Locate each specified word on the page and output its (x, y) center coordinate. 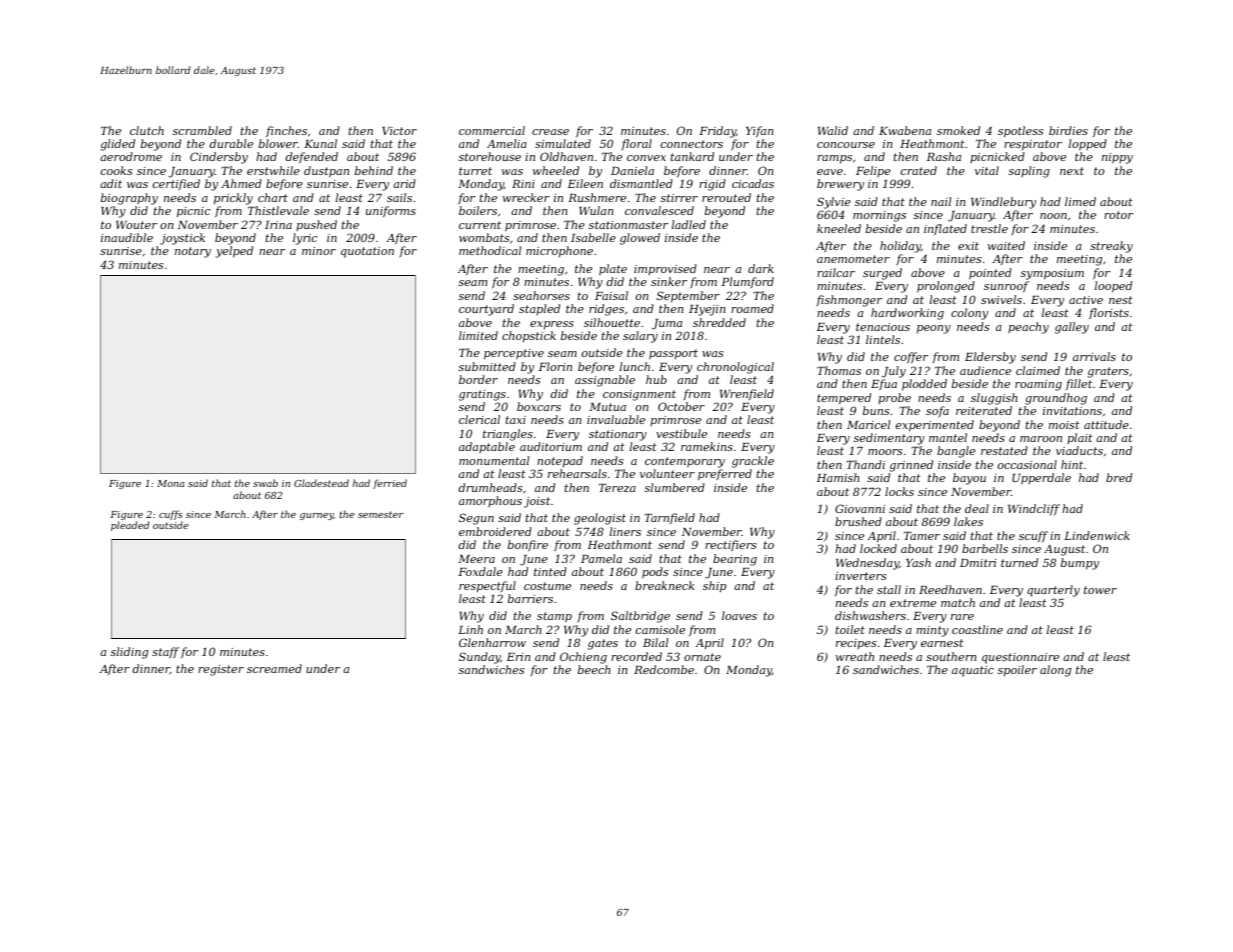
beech (594, 669)
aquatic (973, 671)
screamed (274, 668)
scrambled (202, 130)
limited (478, 335)
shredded (719, 322)
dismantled (641, 183)
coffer (911, 357)
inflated (945, 229)
